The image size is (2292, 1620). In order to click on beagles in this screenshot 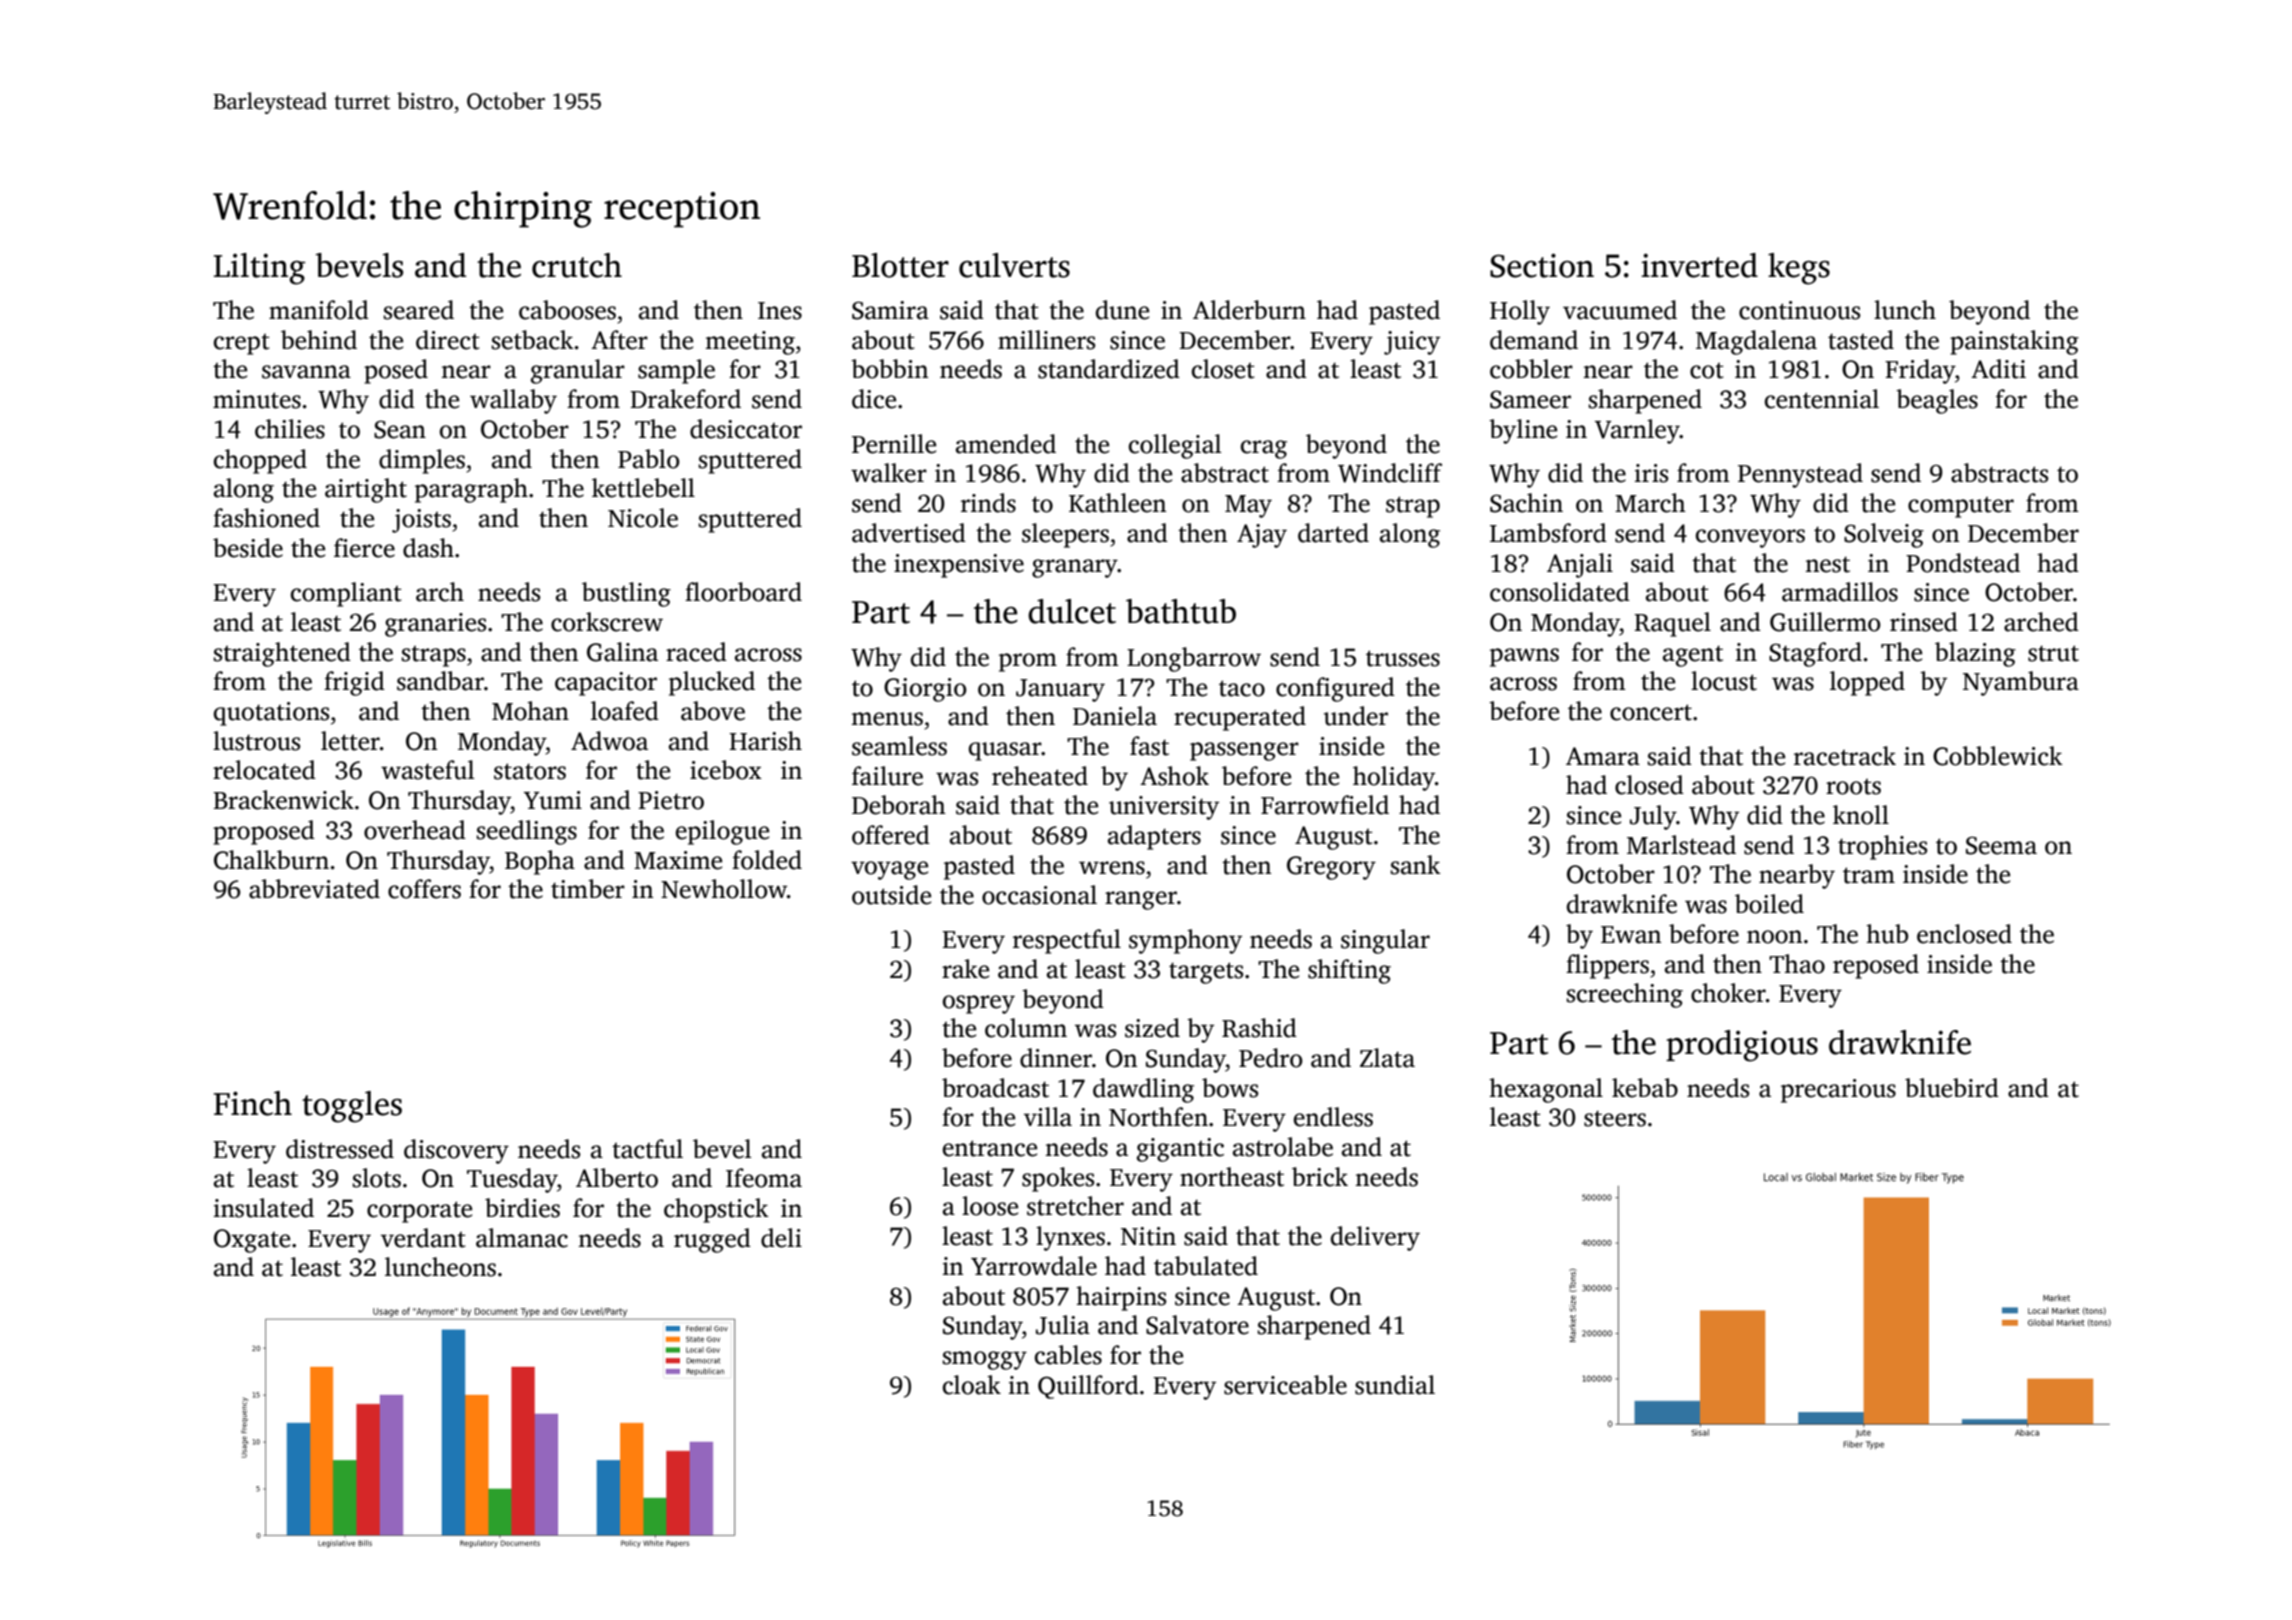, I will do `click(1937, 401)`.
